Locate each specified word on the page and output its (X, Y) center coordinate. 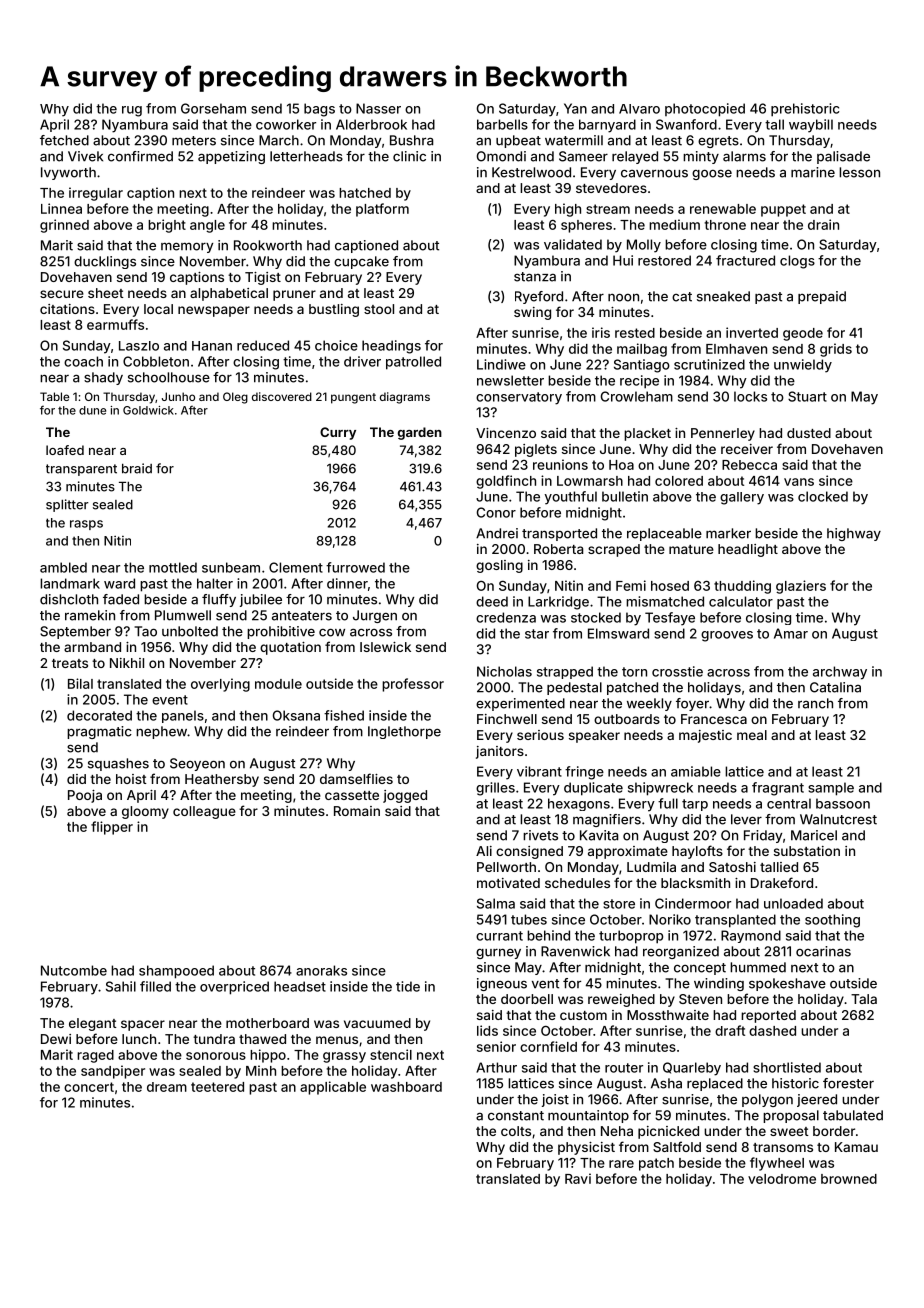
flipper (112, 828)
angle (207, 226)
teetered (217, 1087)
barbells (502, 124)
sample (831, 789)
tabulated (853, 1115)
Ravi (578, 1178)
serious (540, 735)
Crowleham (637, 396)
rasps (86, 525)
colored (679, 481)
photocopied (705, 110)
